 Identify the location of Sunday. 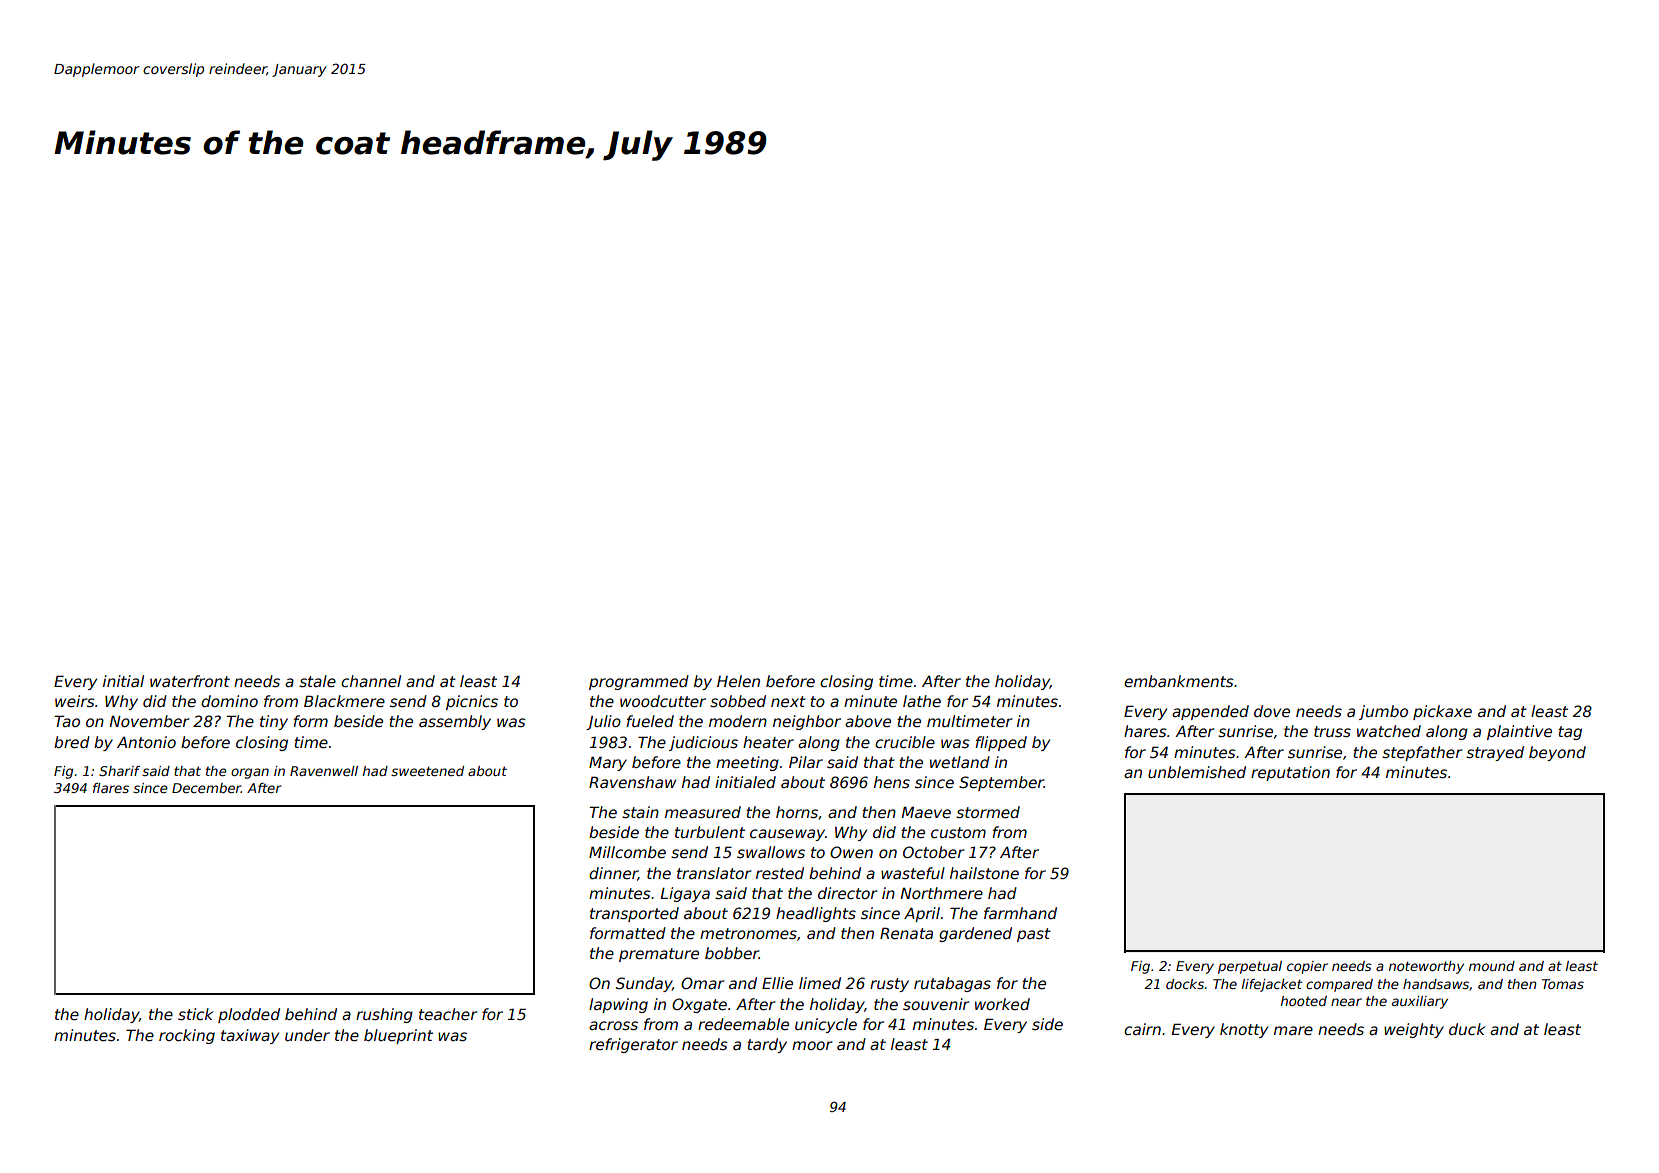
(644, 984).
